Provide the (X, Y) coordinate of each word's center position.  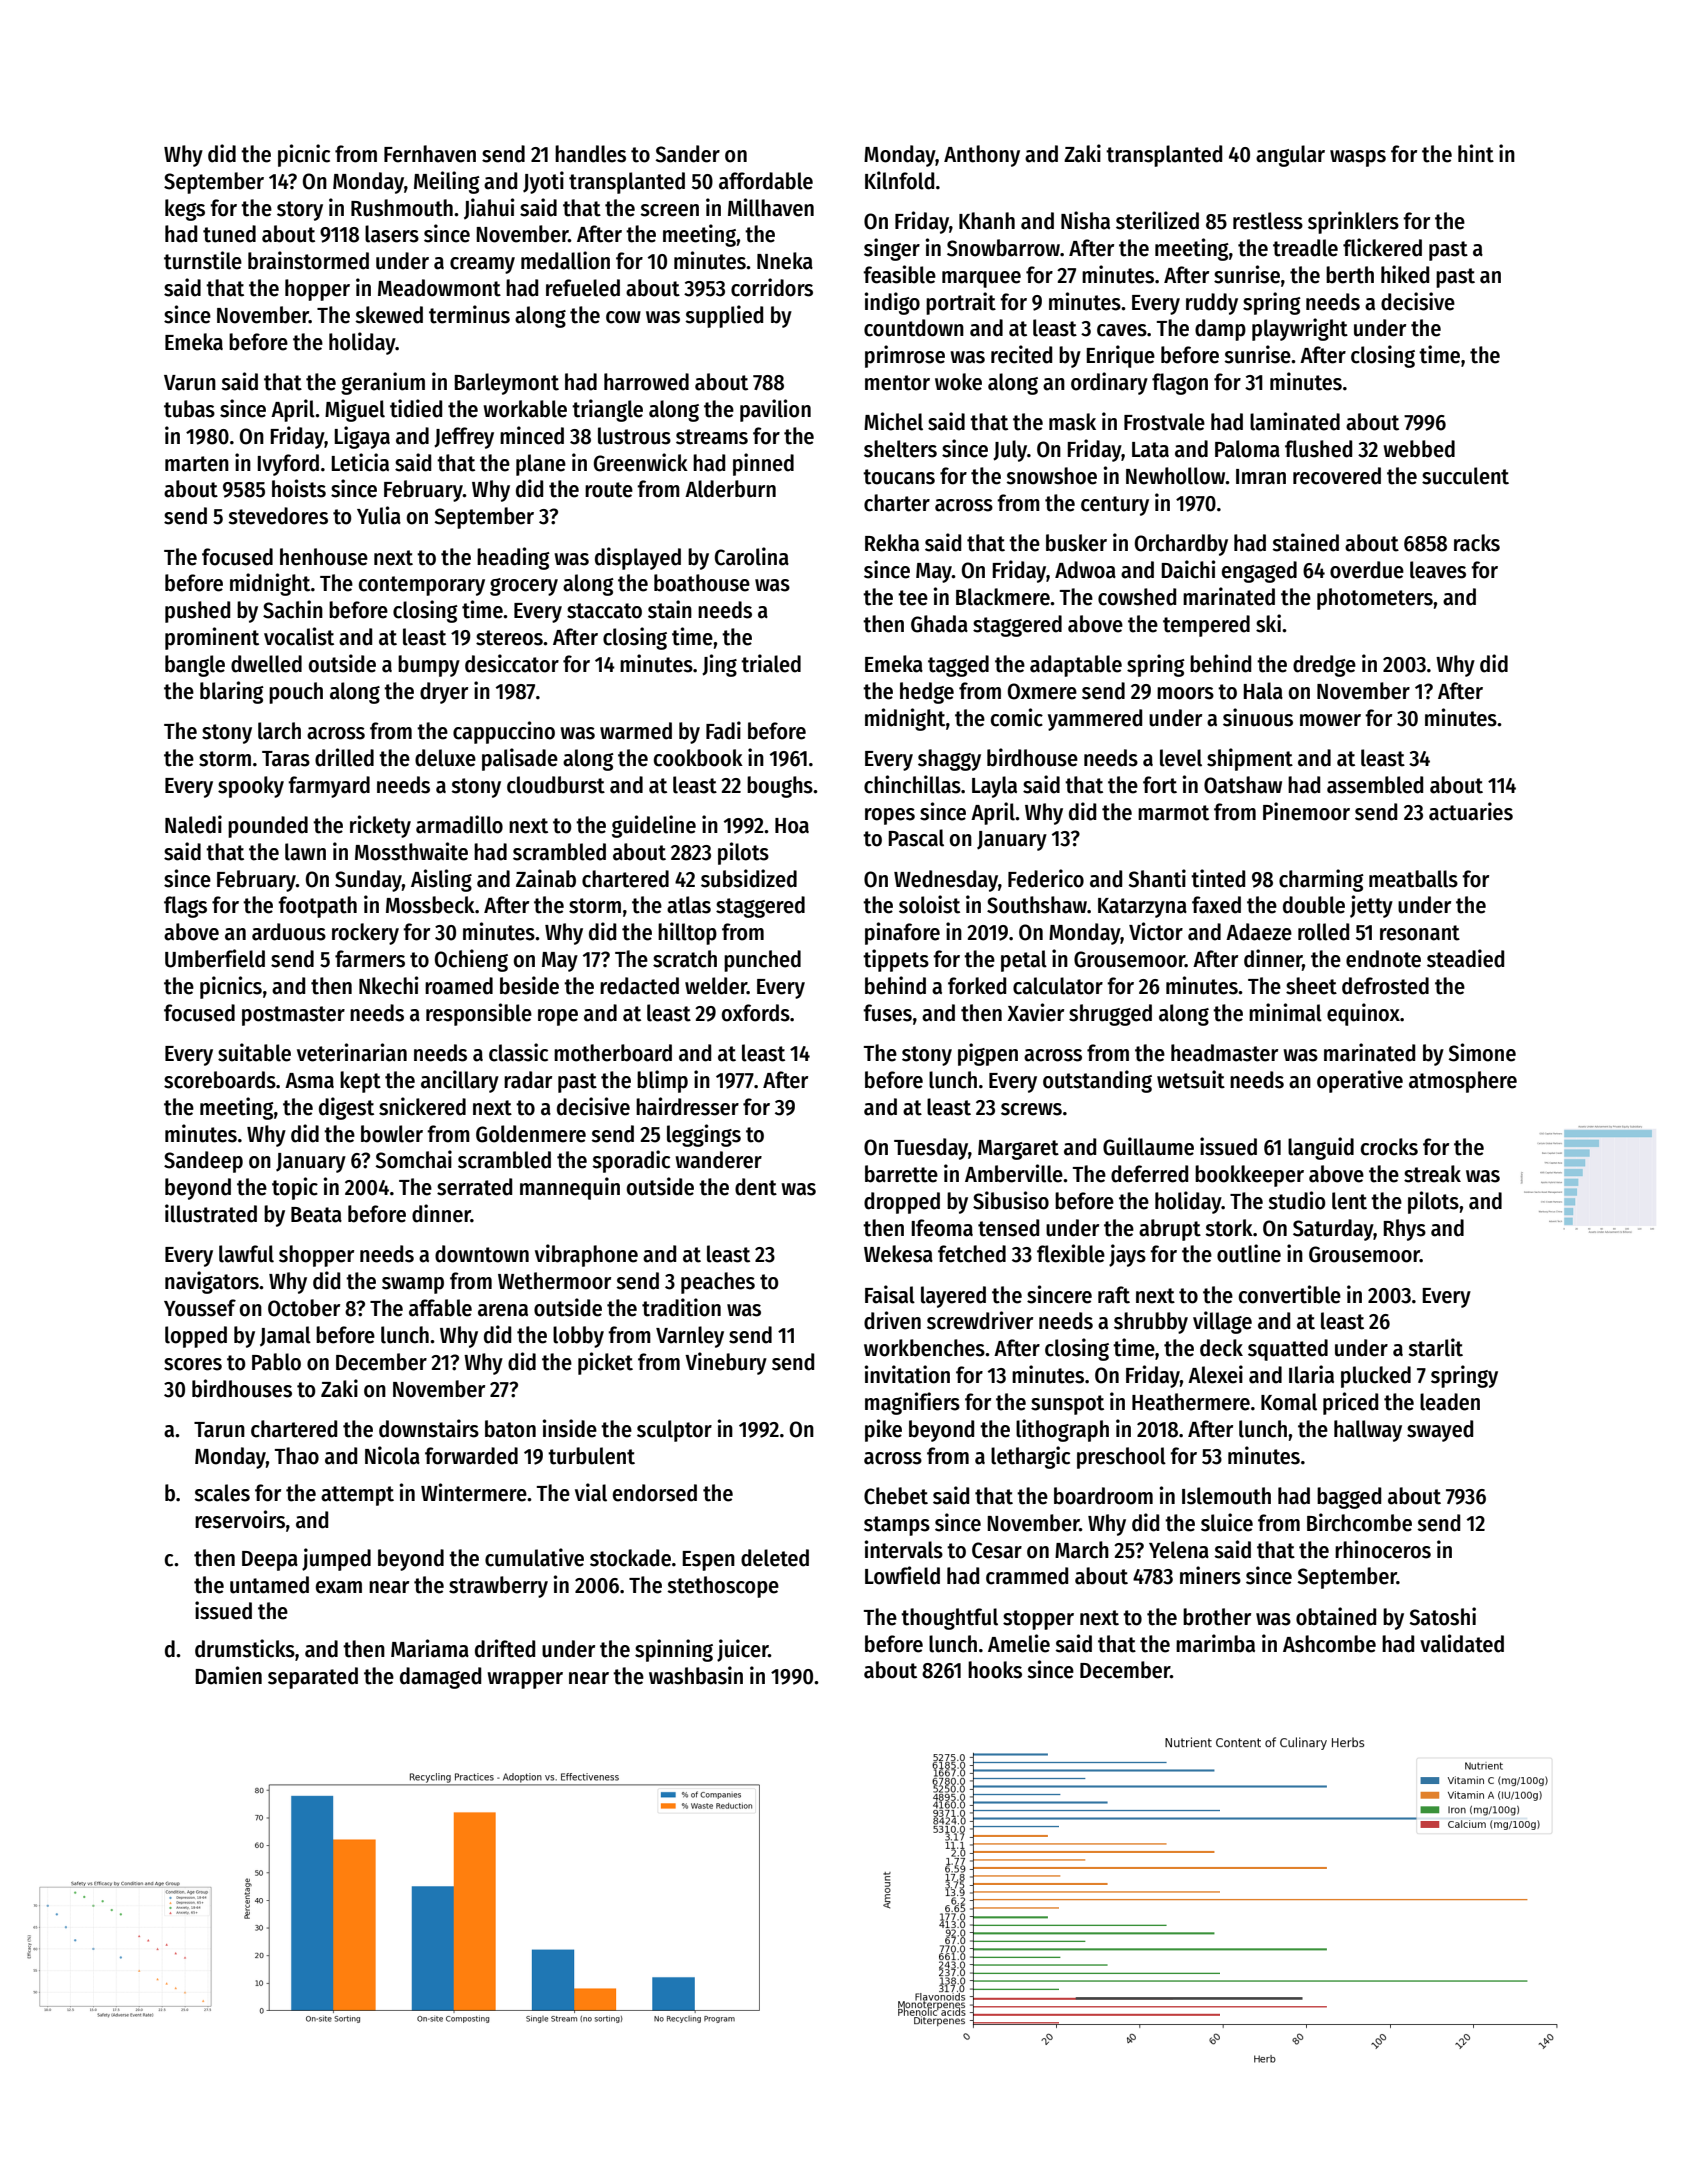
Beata (316, 1215)
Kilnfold (899, 180)
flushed (1318, 449)
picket (605, 1363)
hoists (299, 488)
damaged (440, 1678)
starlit (1435, 1347)
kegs (185, 210)
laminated (1295, 421)
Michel (893, 421)
